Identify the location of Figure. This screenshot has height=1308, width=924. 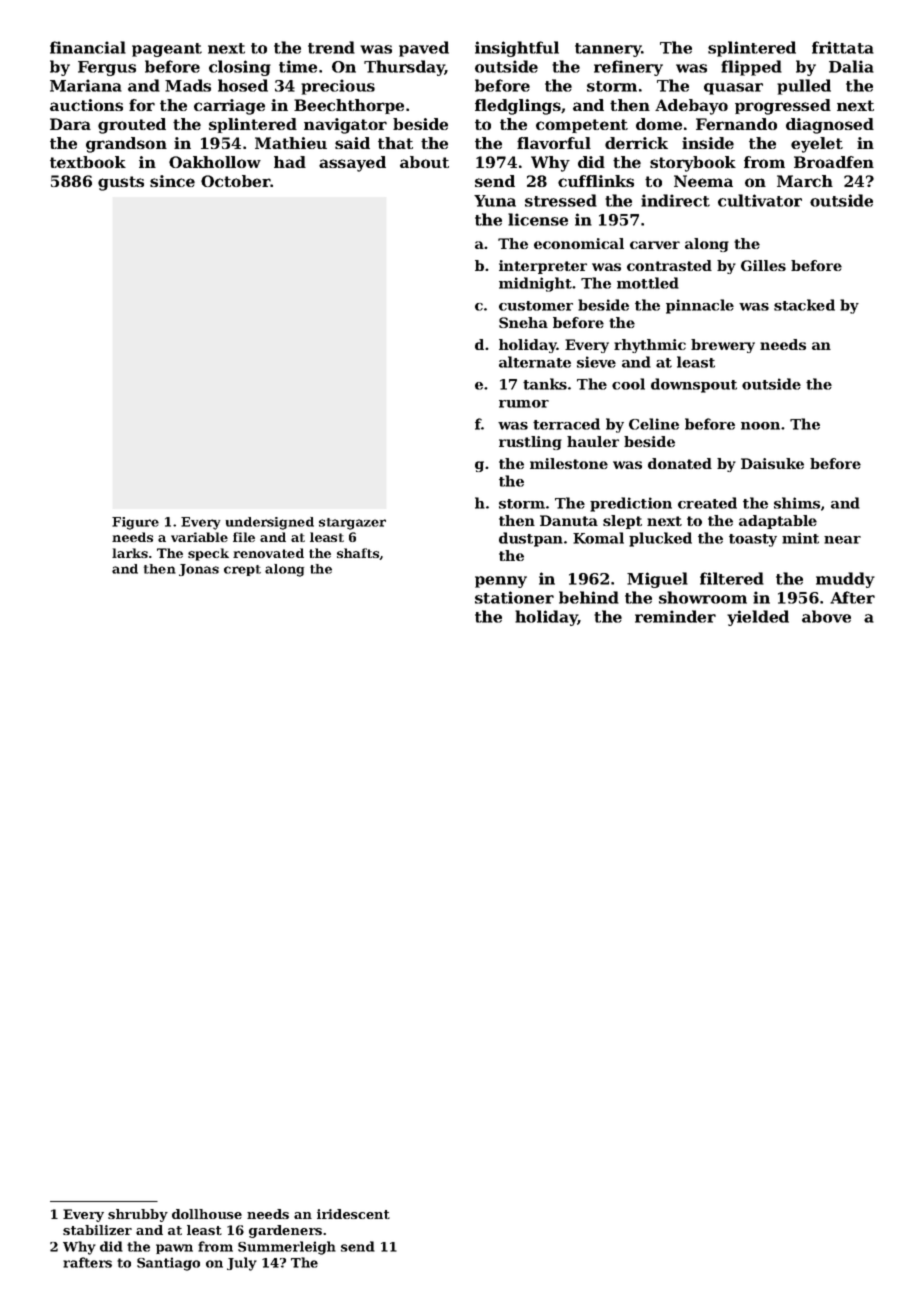
(135, 523).
